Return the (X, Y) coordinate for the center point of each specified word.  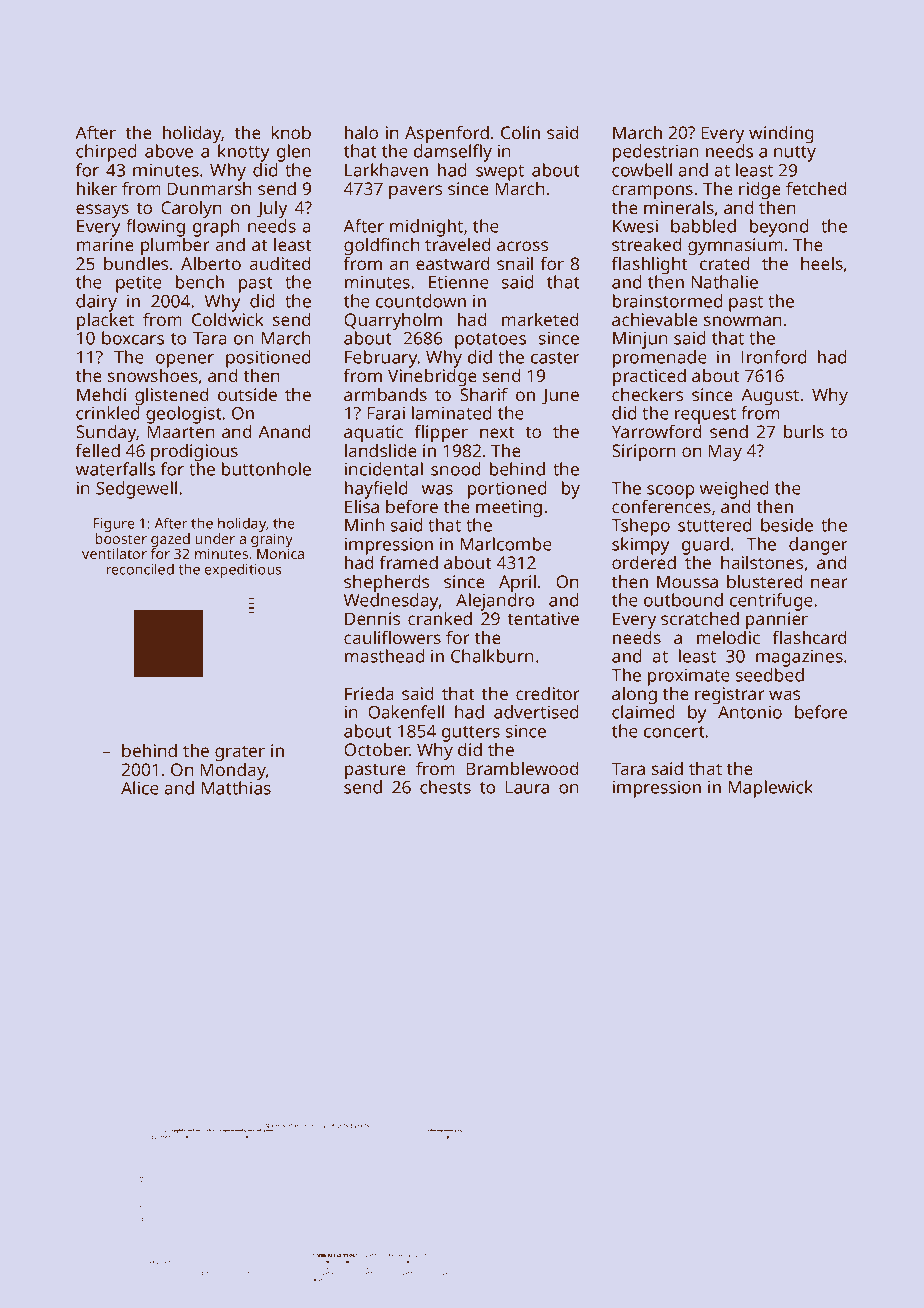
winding (781, 134)
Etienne (459, 282)
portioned (507, 490)
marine (105, 244)
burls (804, 431)
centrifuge (771, 602)
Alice (140, 788)
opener (185, 361)
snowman (743, 321)
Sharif (484, 394)
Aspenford (447, 134)
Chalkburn (492, 656)
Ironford (774, 357)
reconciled (140, 569)
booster (121, 538)
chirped (106, 153)
